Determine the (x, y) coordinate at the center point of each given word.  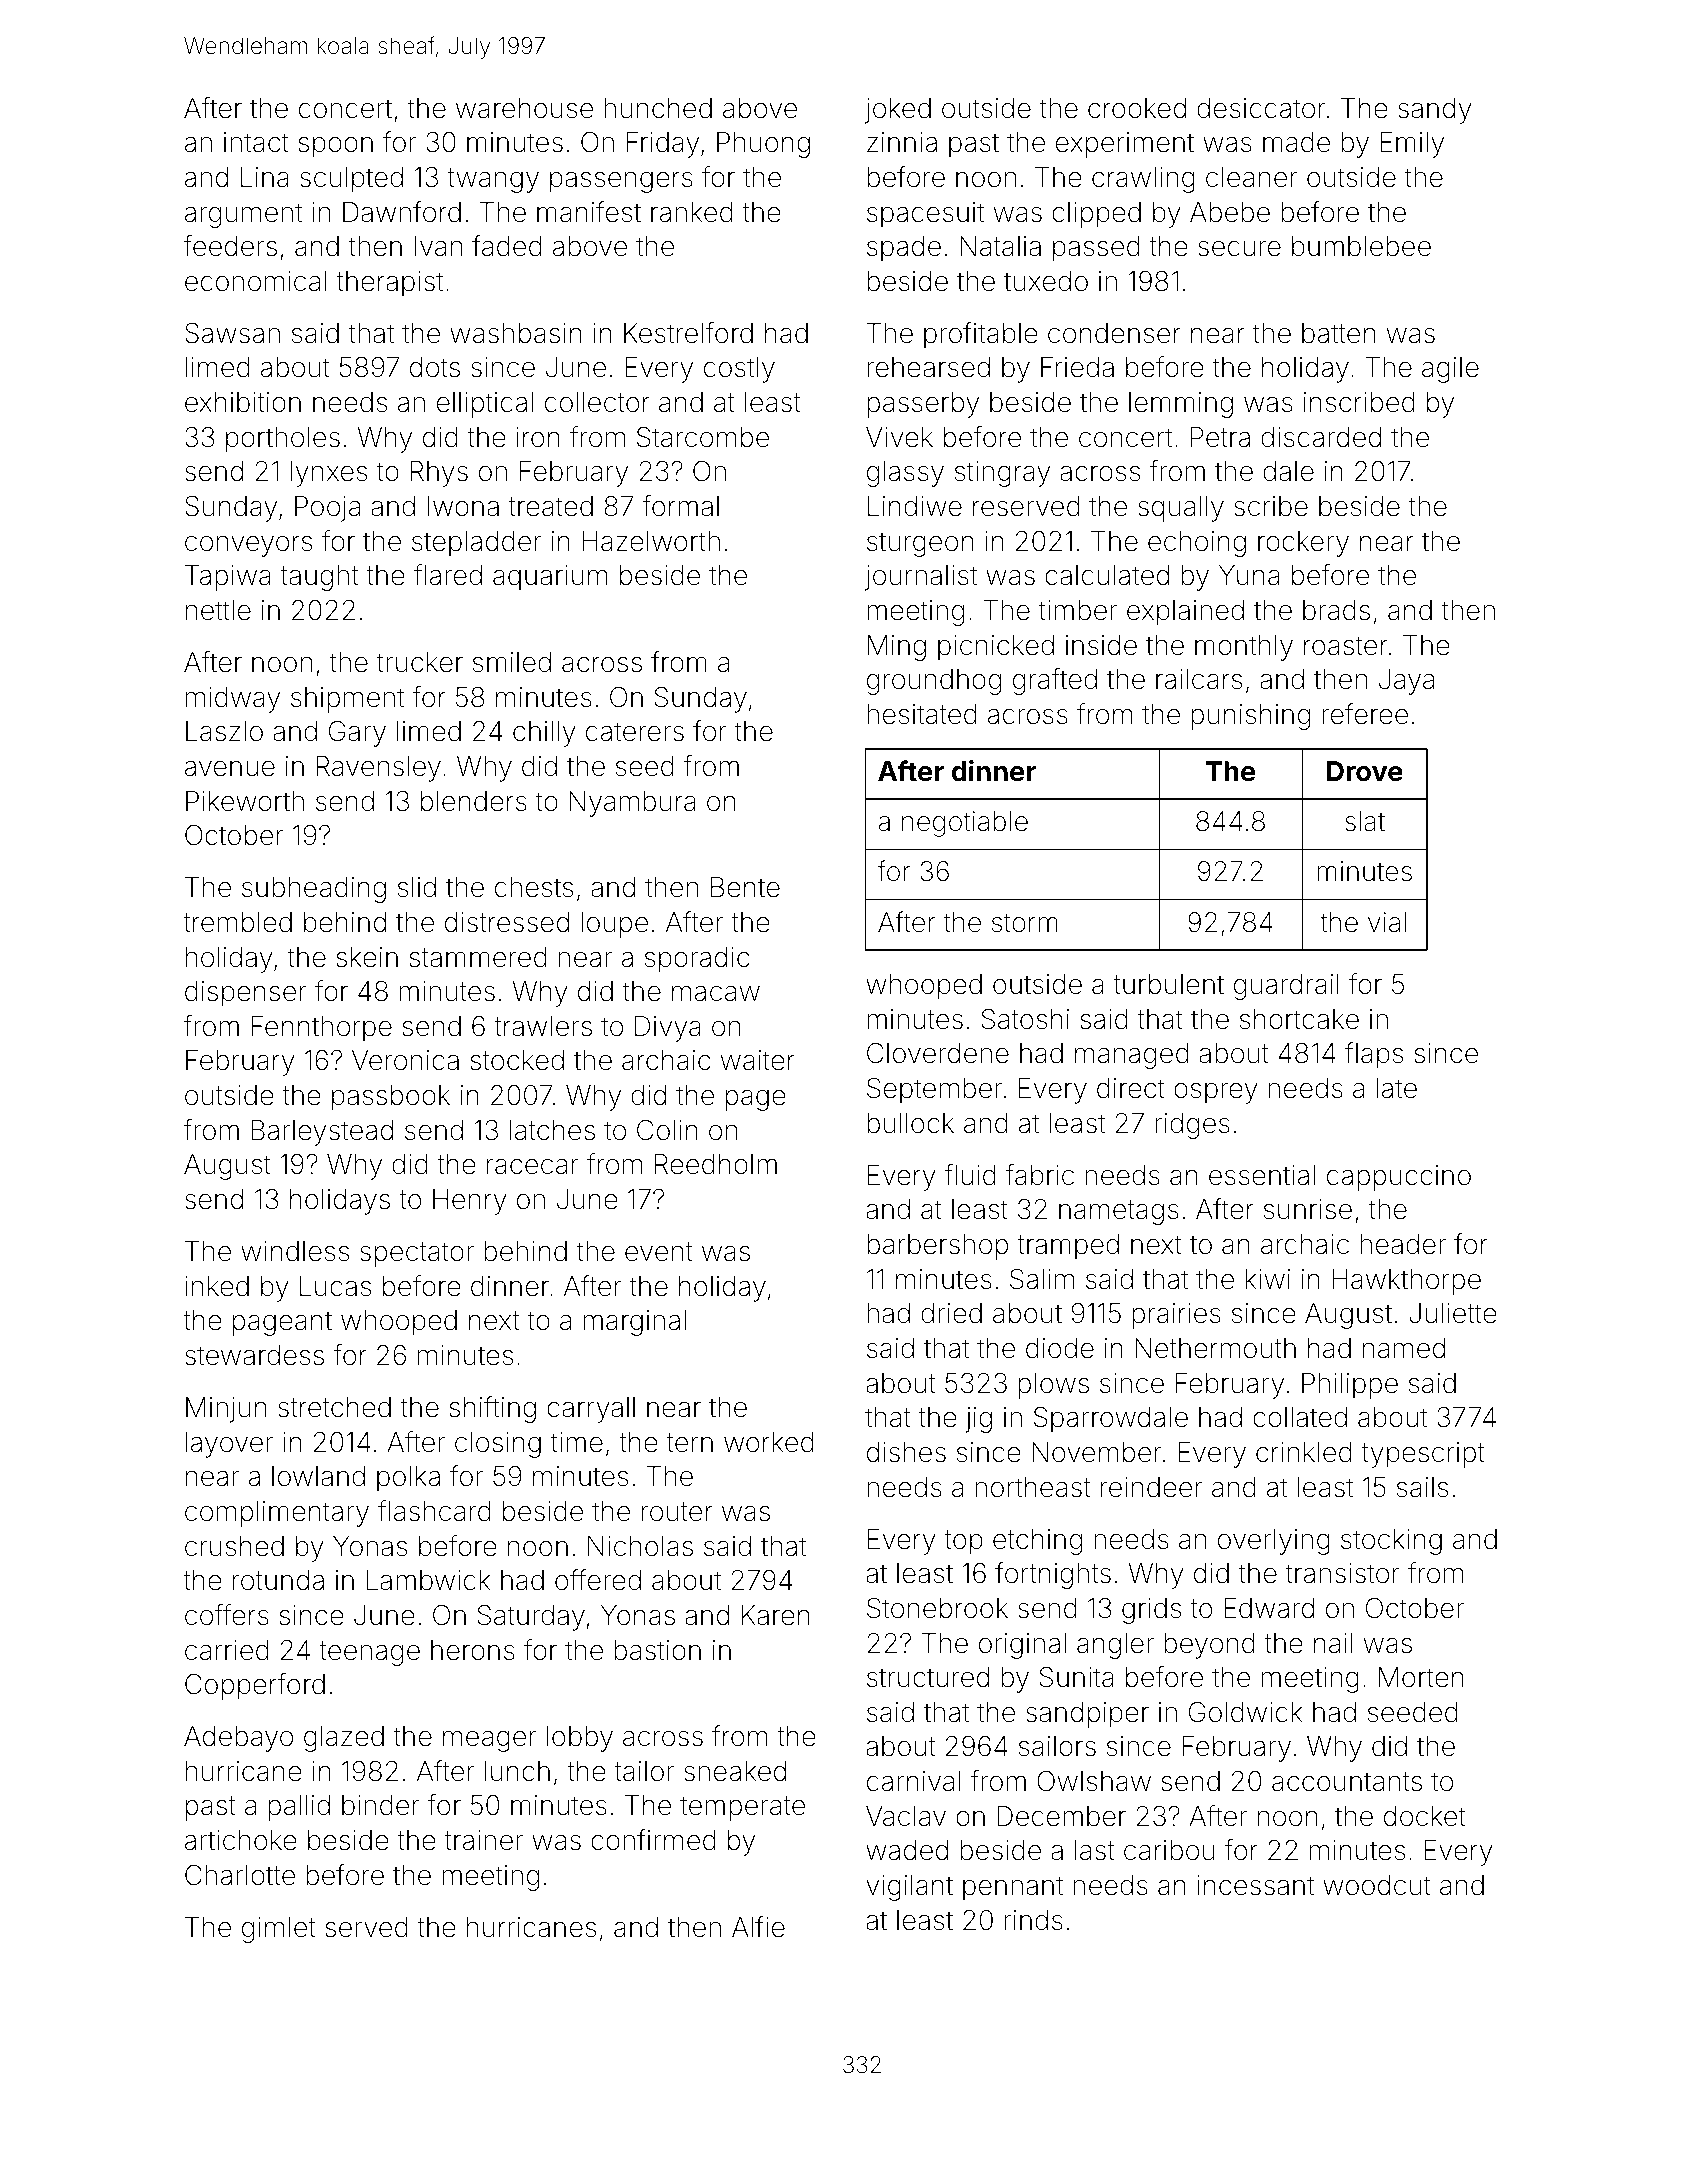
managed (1132, 1056)
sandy (1435, 111)
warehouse (524, 108)
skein (367, 957)
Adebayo (238, 1739)
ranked (692, 212)
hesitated (922, 714)
